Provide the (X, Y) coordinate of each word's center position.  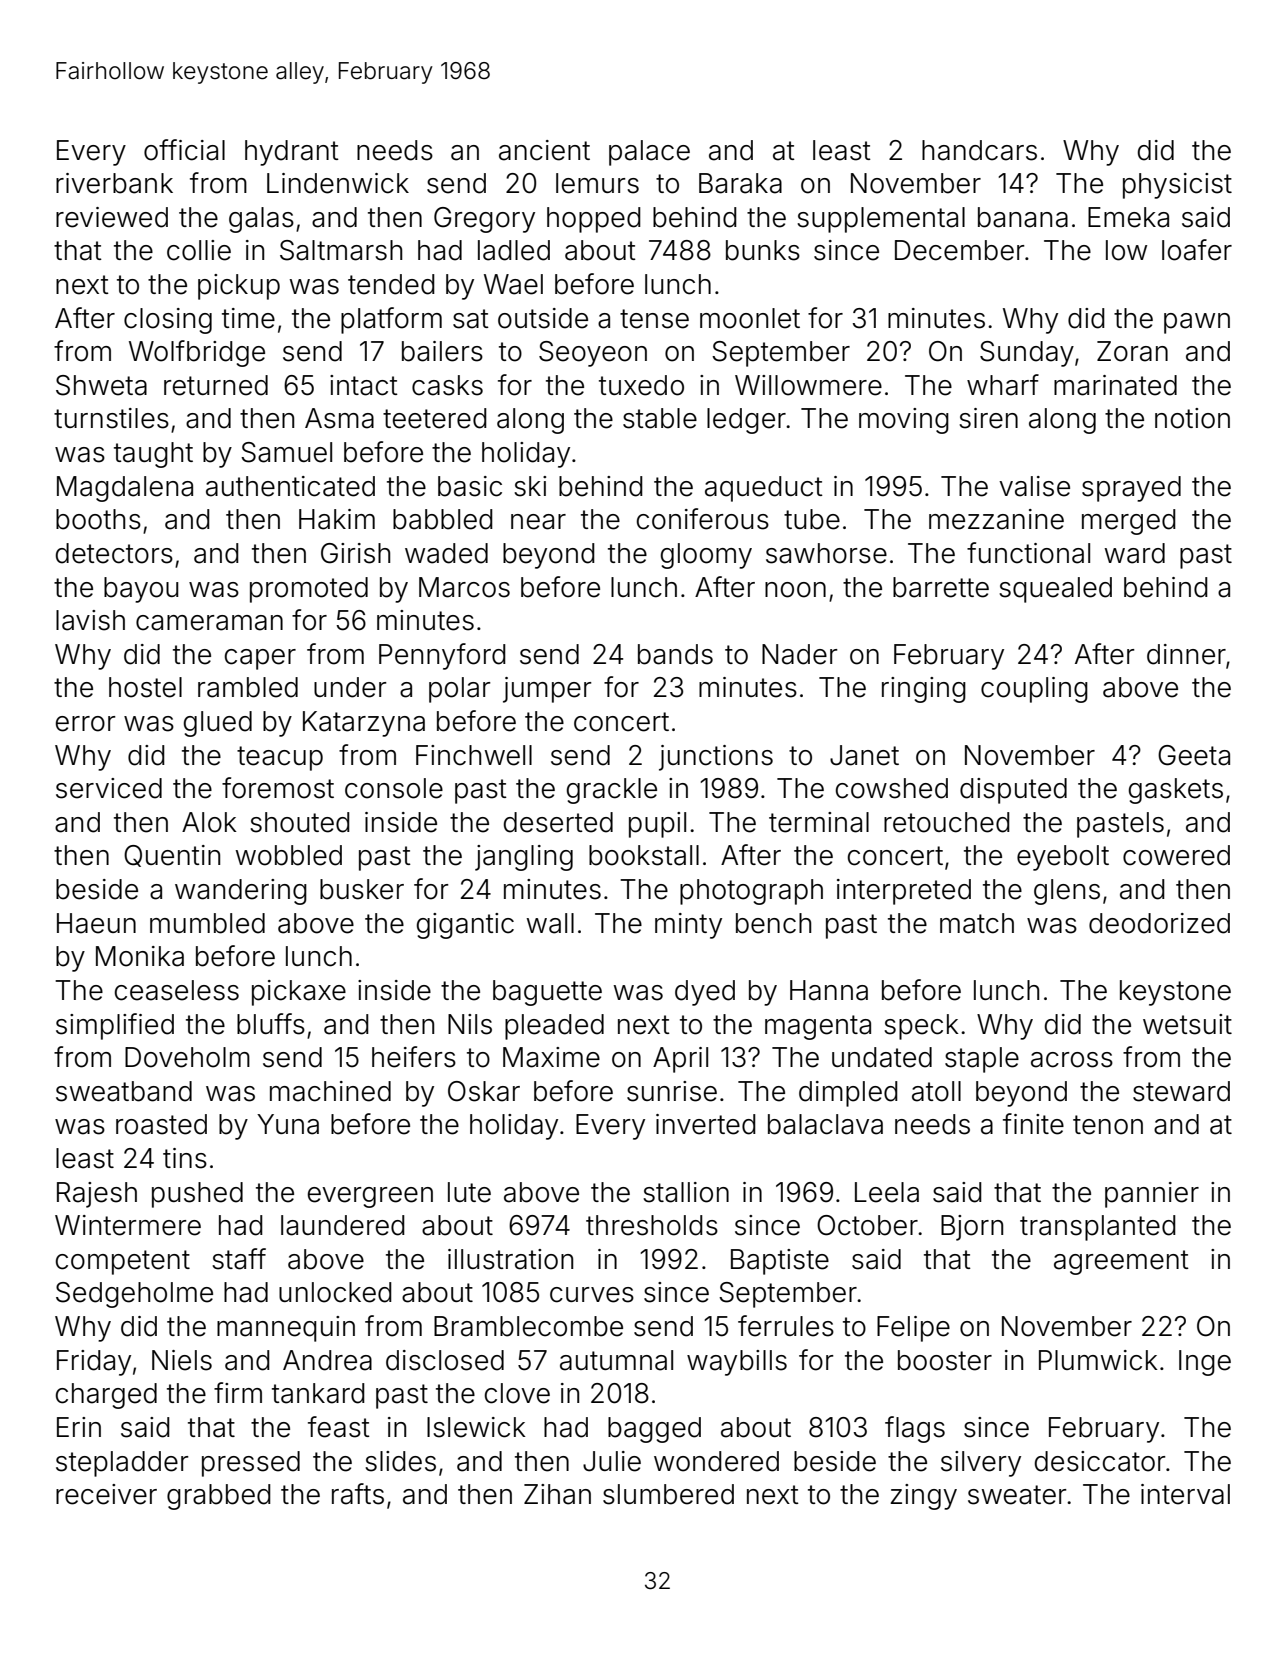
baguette (547, 993)
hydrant (292, 153)
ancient (544, 150)
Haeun (96, 923)
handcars (979, 150)
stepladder (122, 1464)
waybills (737, 1363)
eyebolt (1063, 858)
